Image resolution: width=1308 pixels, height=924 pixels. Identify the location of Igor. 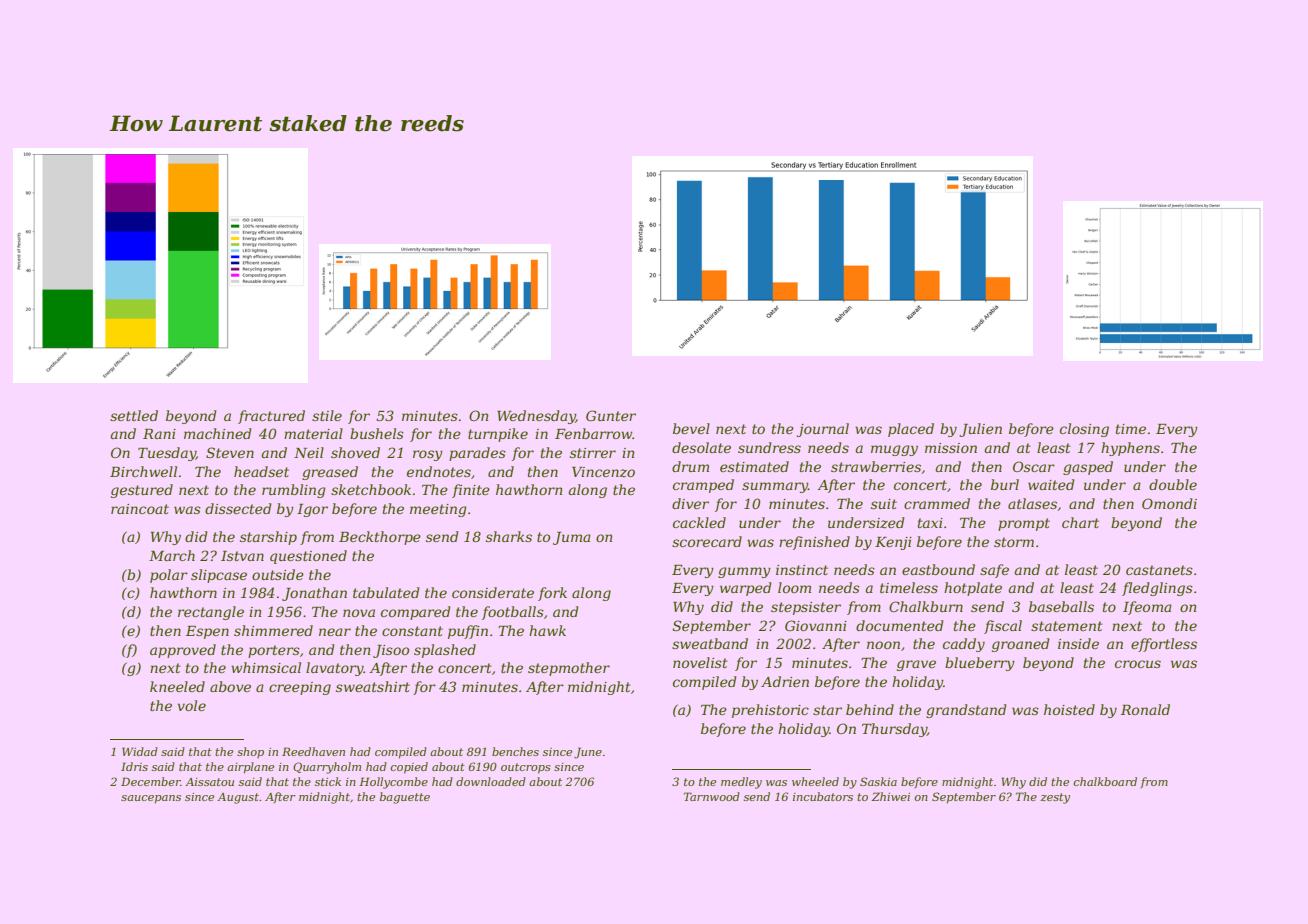
(312, 510).
